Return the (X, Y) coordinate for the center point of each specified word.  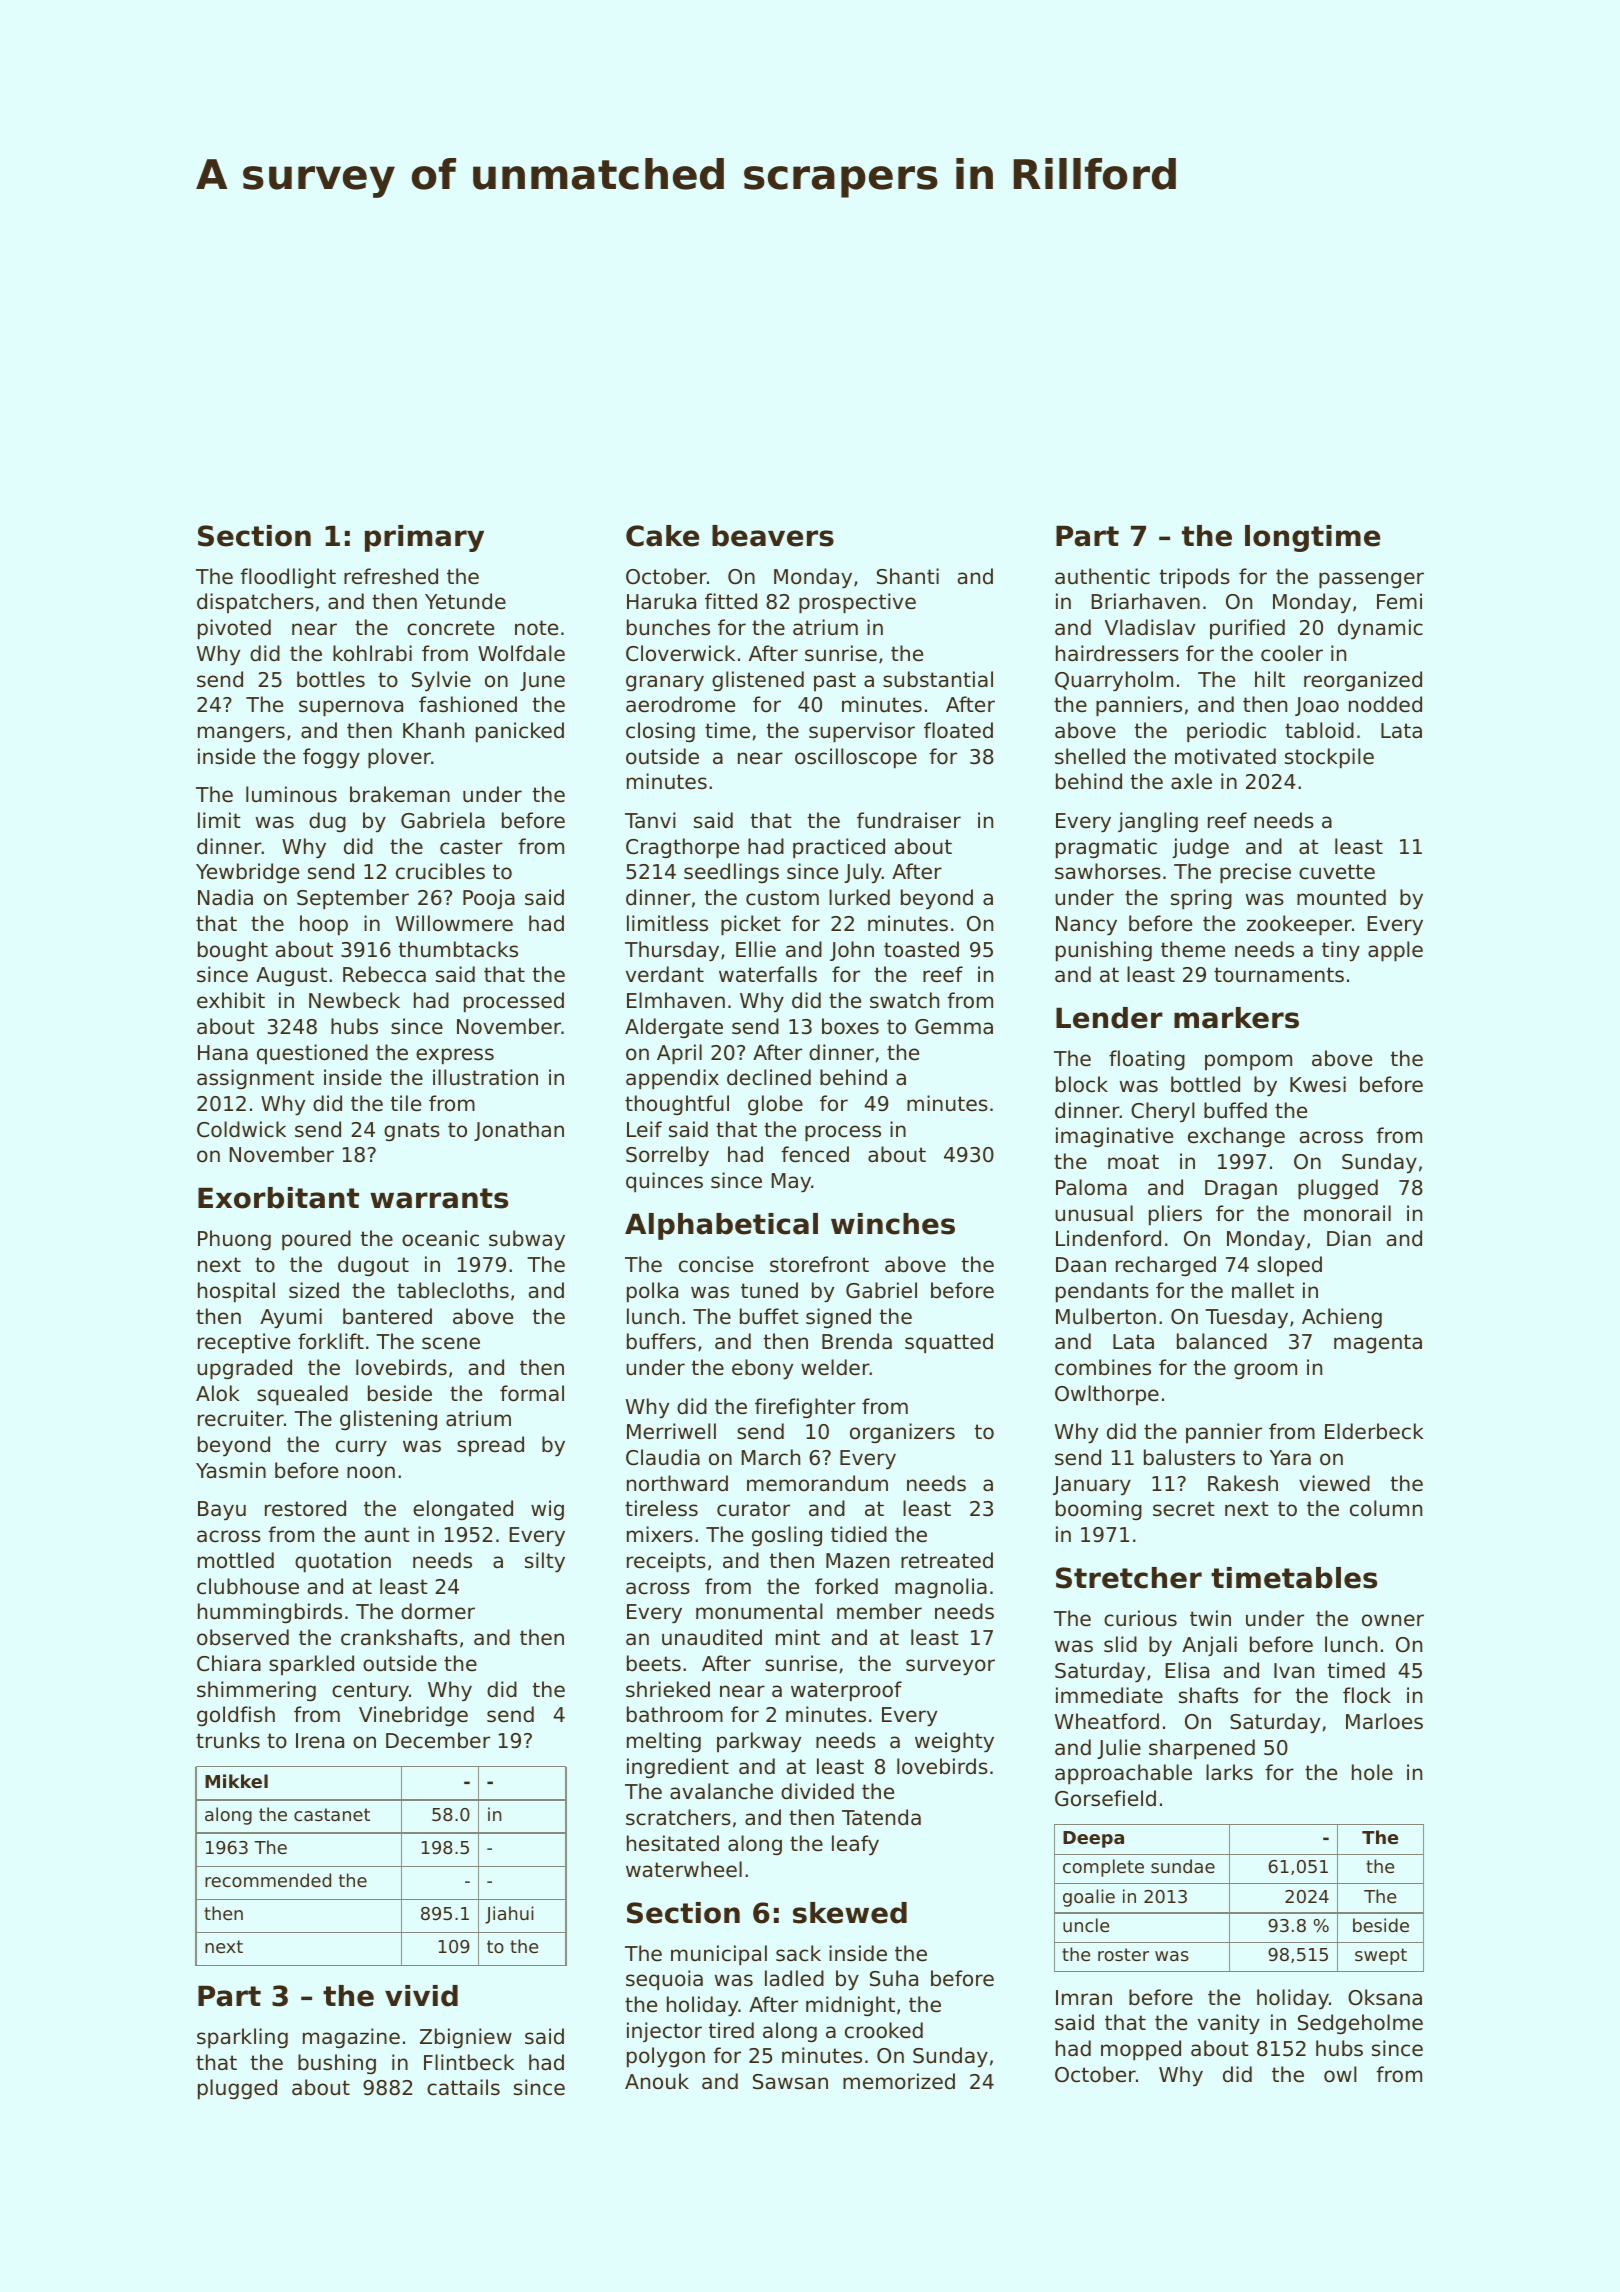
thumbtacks (458, 949)
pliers (1175, 1215)
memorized (899, 2081)
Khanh (433, 730)
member (879, 1611)
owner (1393, 1620)
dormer (438, 1611)
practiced (839, 848)
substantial (938, 679)
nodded (1385, 704)
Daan (1081, 1264)
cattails (463, 2087)
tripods (1195, 578)
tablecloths (453, 1290)
